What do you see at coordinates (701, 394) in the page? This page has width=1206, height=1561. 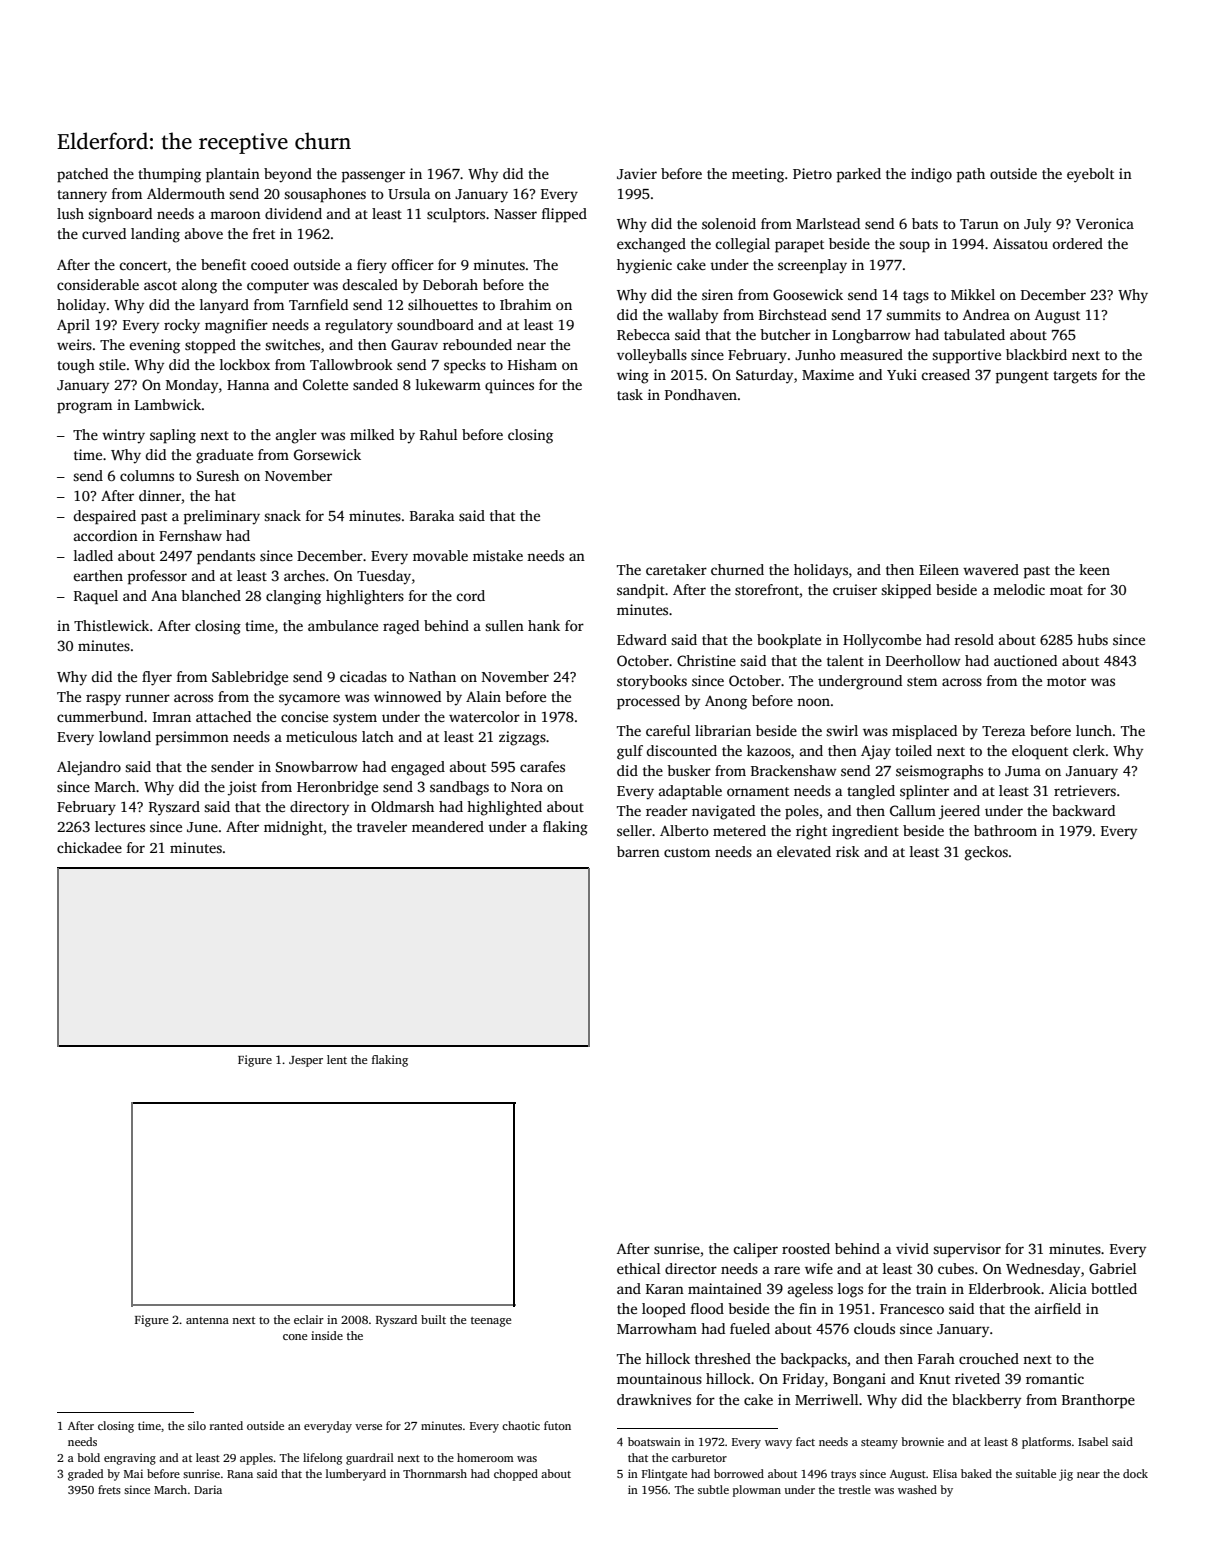 I see `Pondhaven` at bounding box center [701, 394].
